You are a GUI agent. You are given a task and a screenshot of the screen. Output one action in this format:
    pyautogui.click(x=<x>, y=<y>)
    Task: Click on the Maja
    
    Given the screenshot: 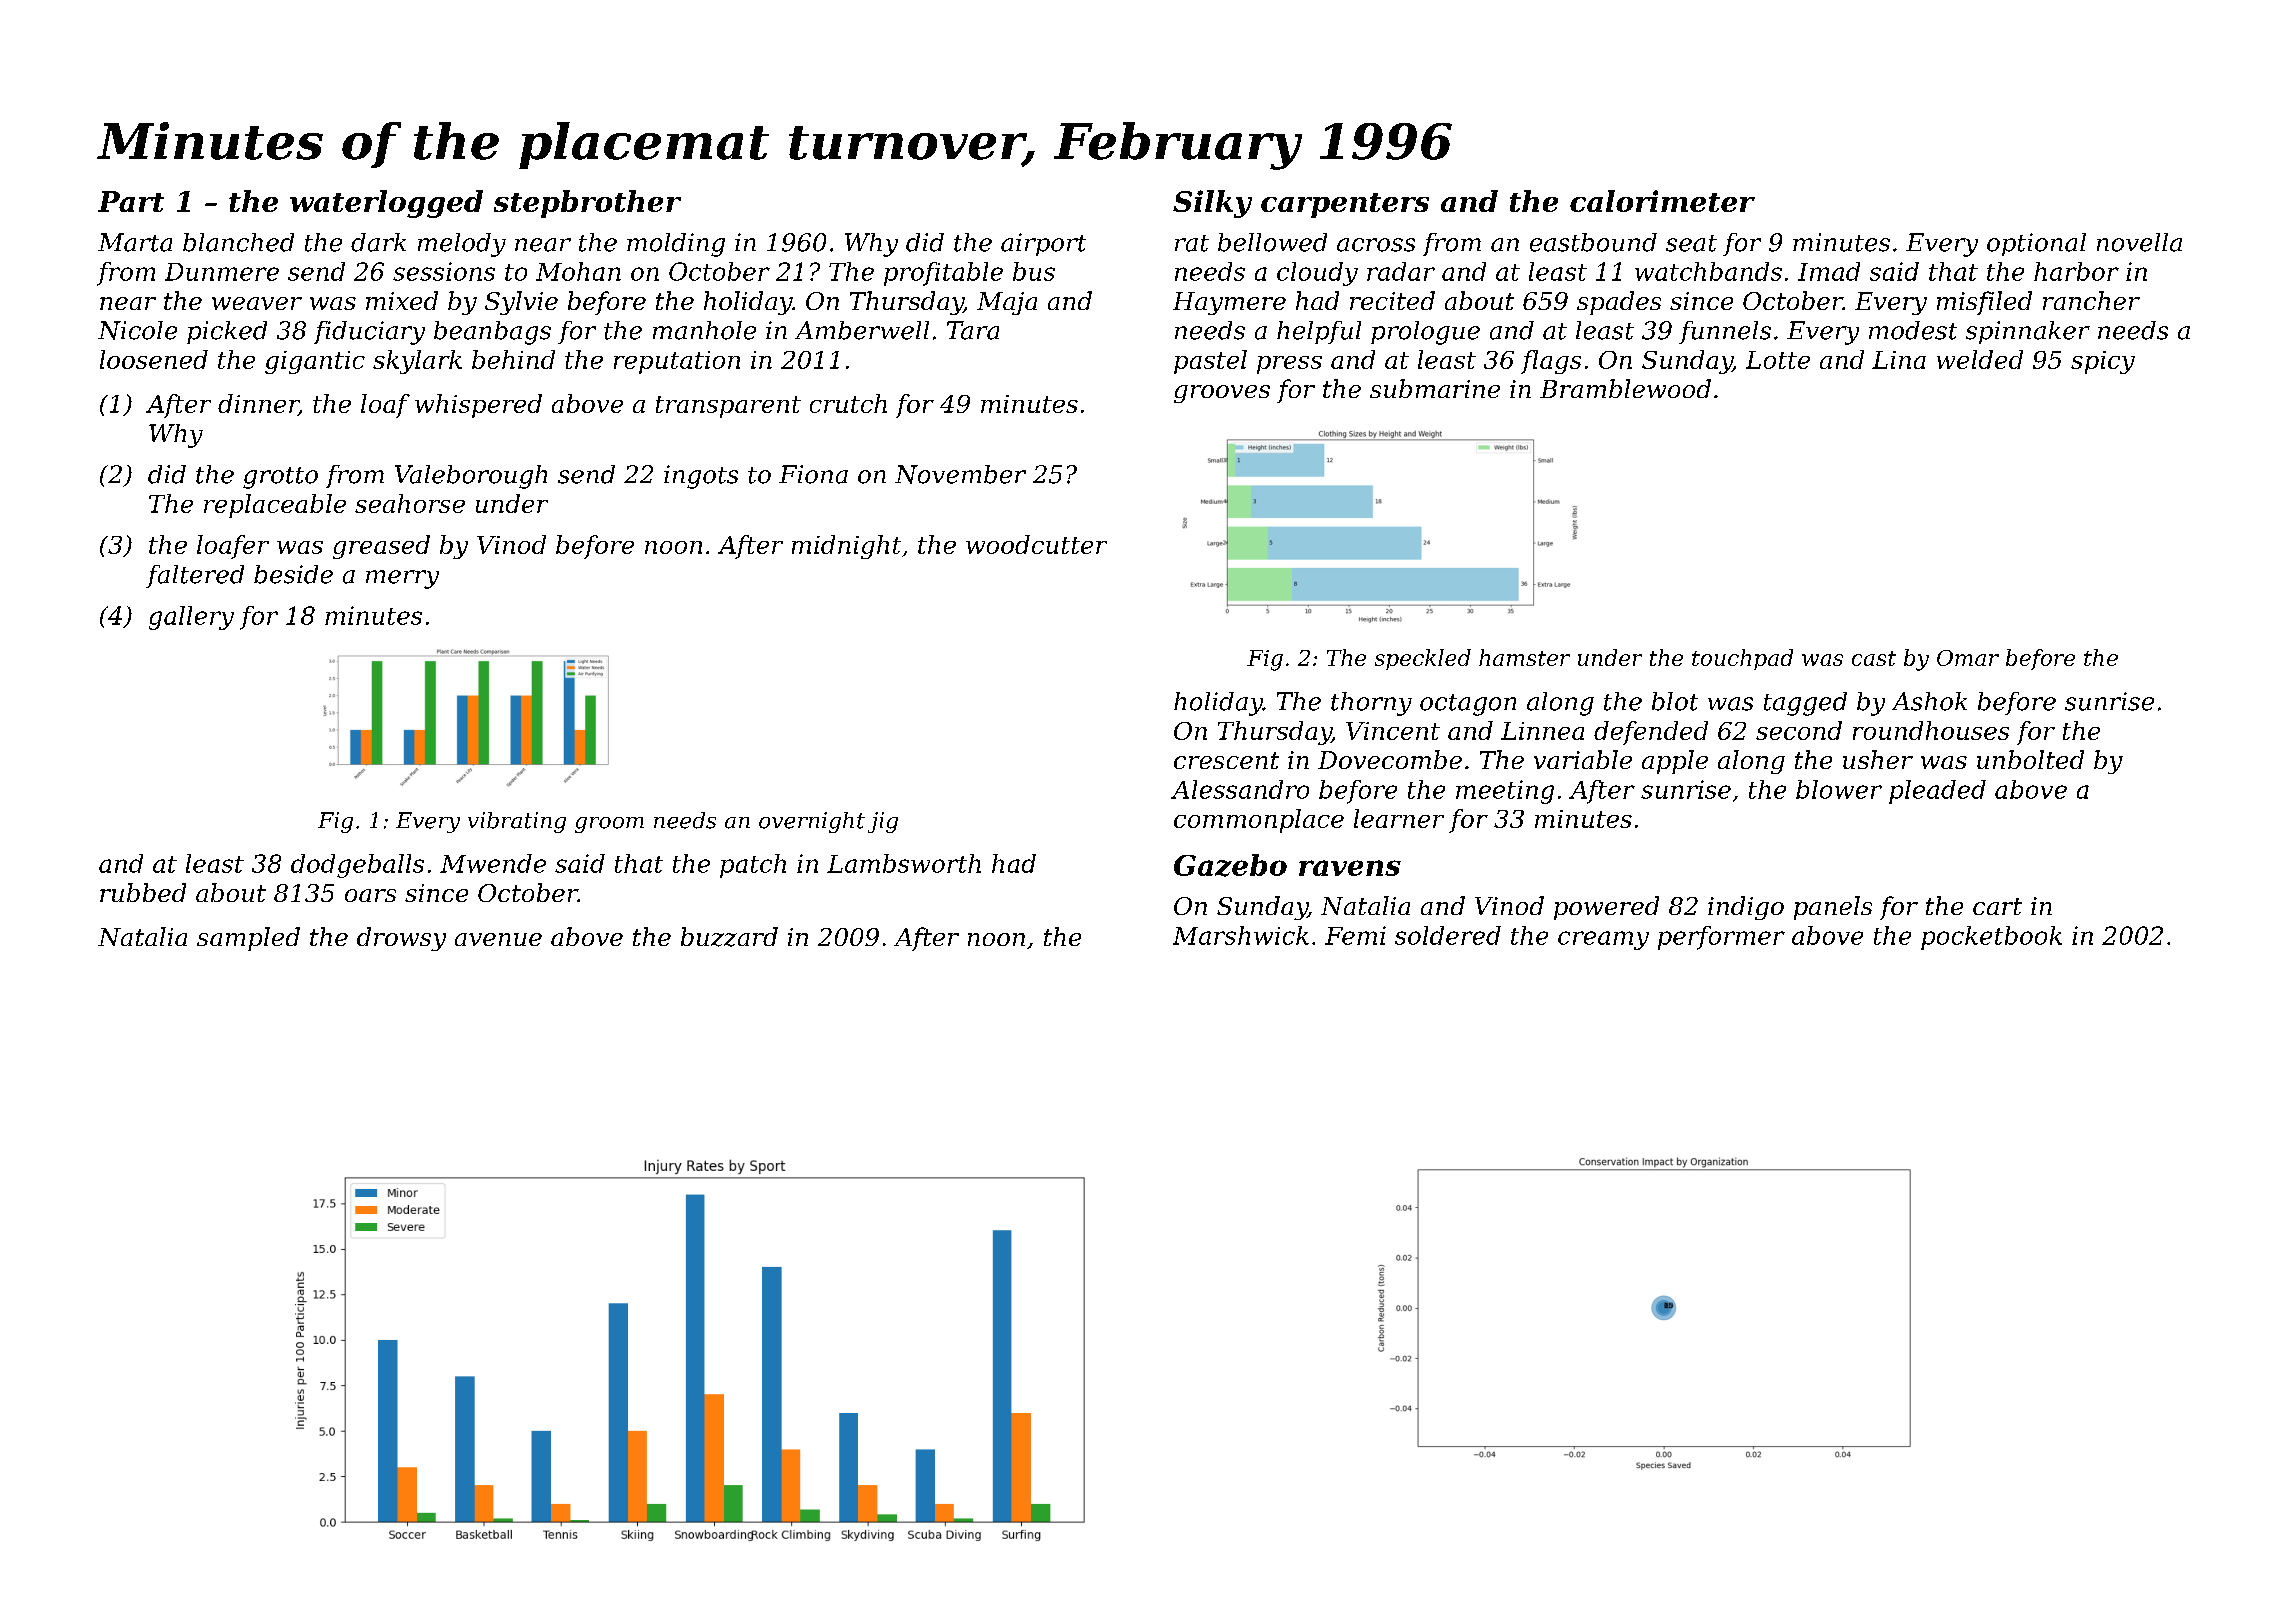 What is the action you would take?
    pyautogui.click(x=1007, y=303)
